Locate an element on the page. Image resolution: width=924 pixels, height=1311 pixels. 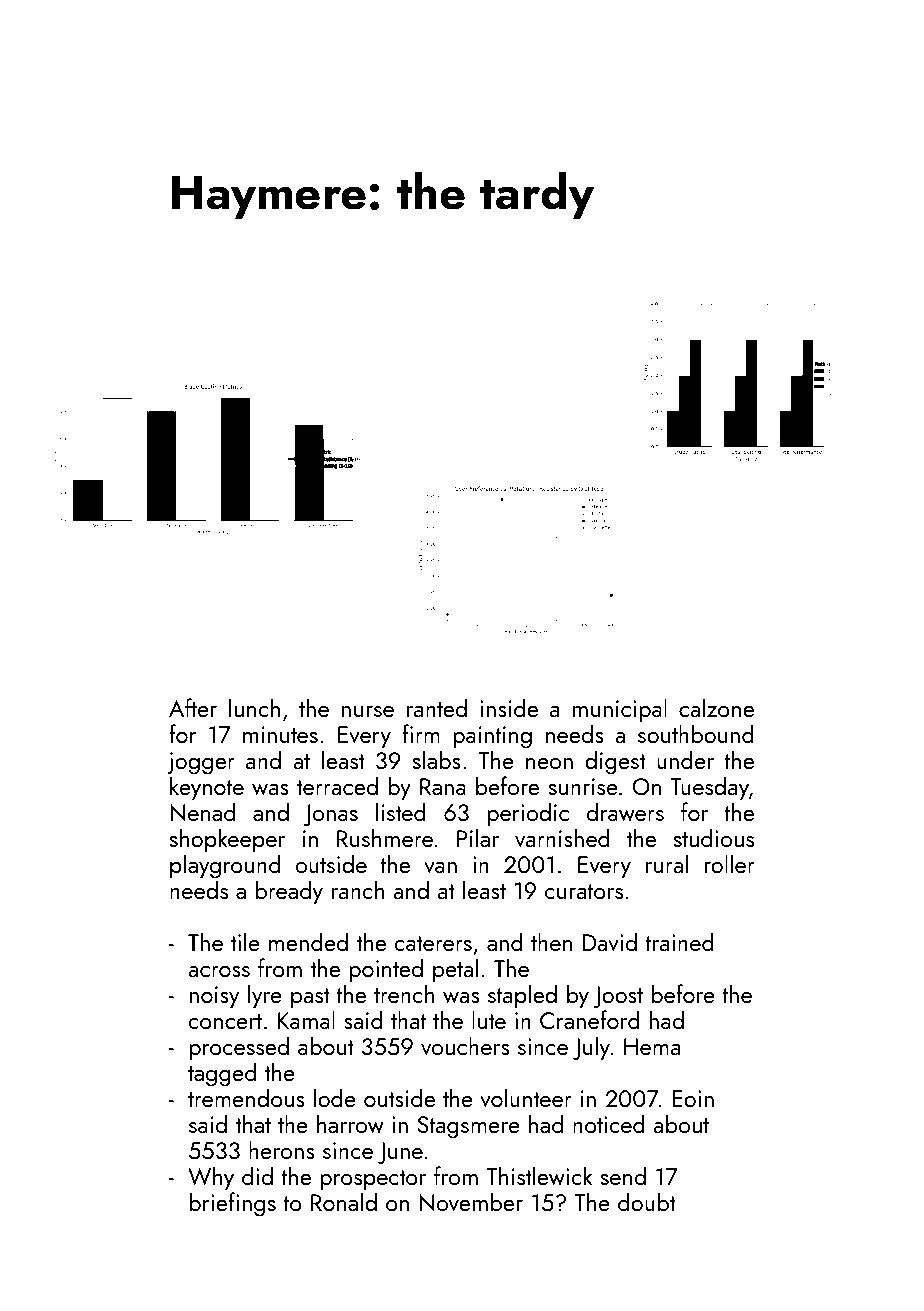
Rana is located at coordinates (443, 786).
